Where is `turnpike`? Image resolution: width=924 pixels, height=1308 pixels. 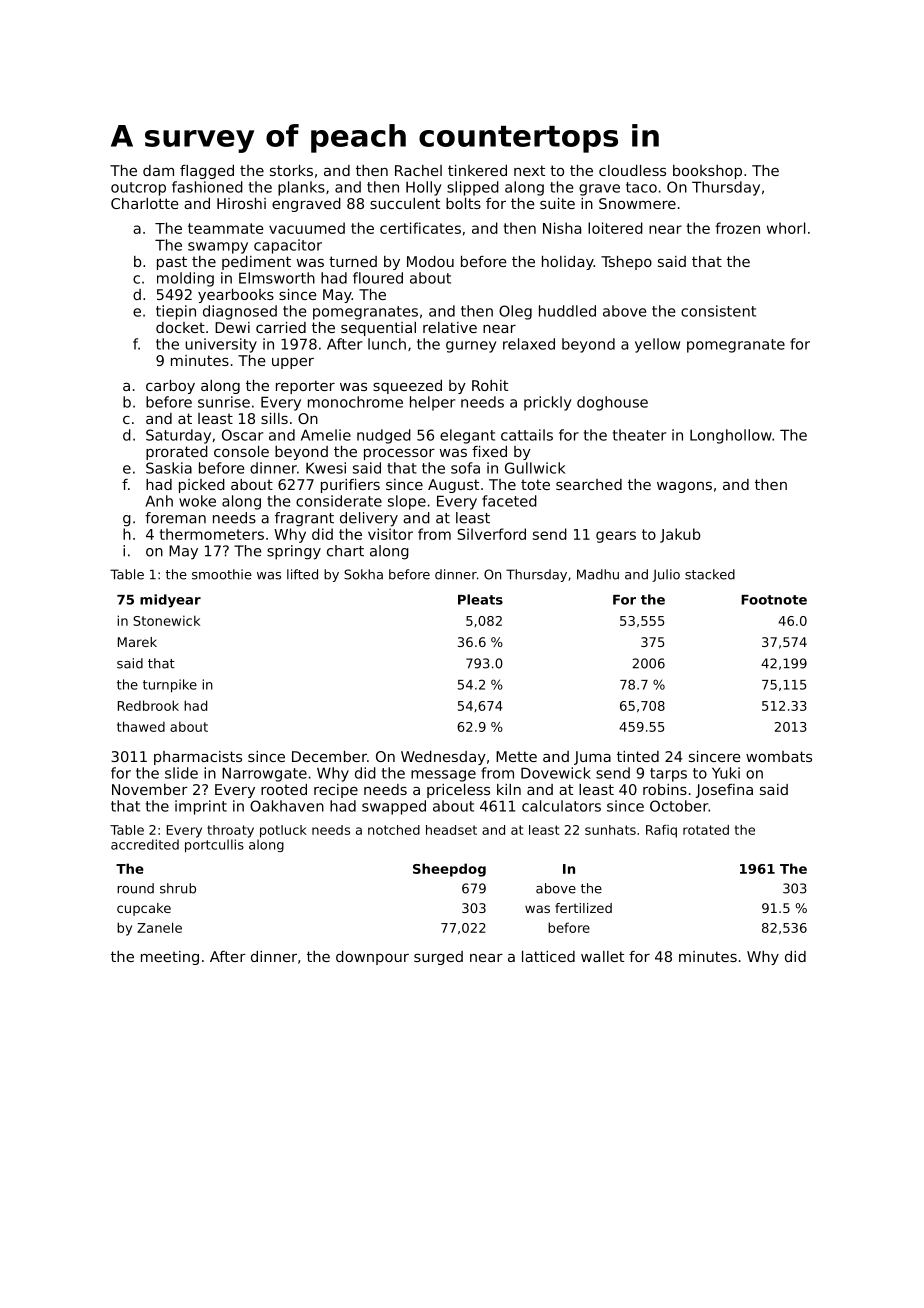 turnpike is located at coordinates (170, 686).
